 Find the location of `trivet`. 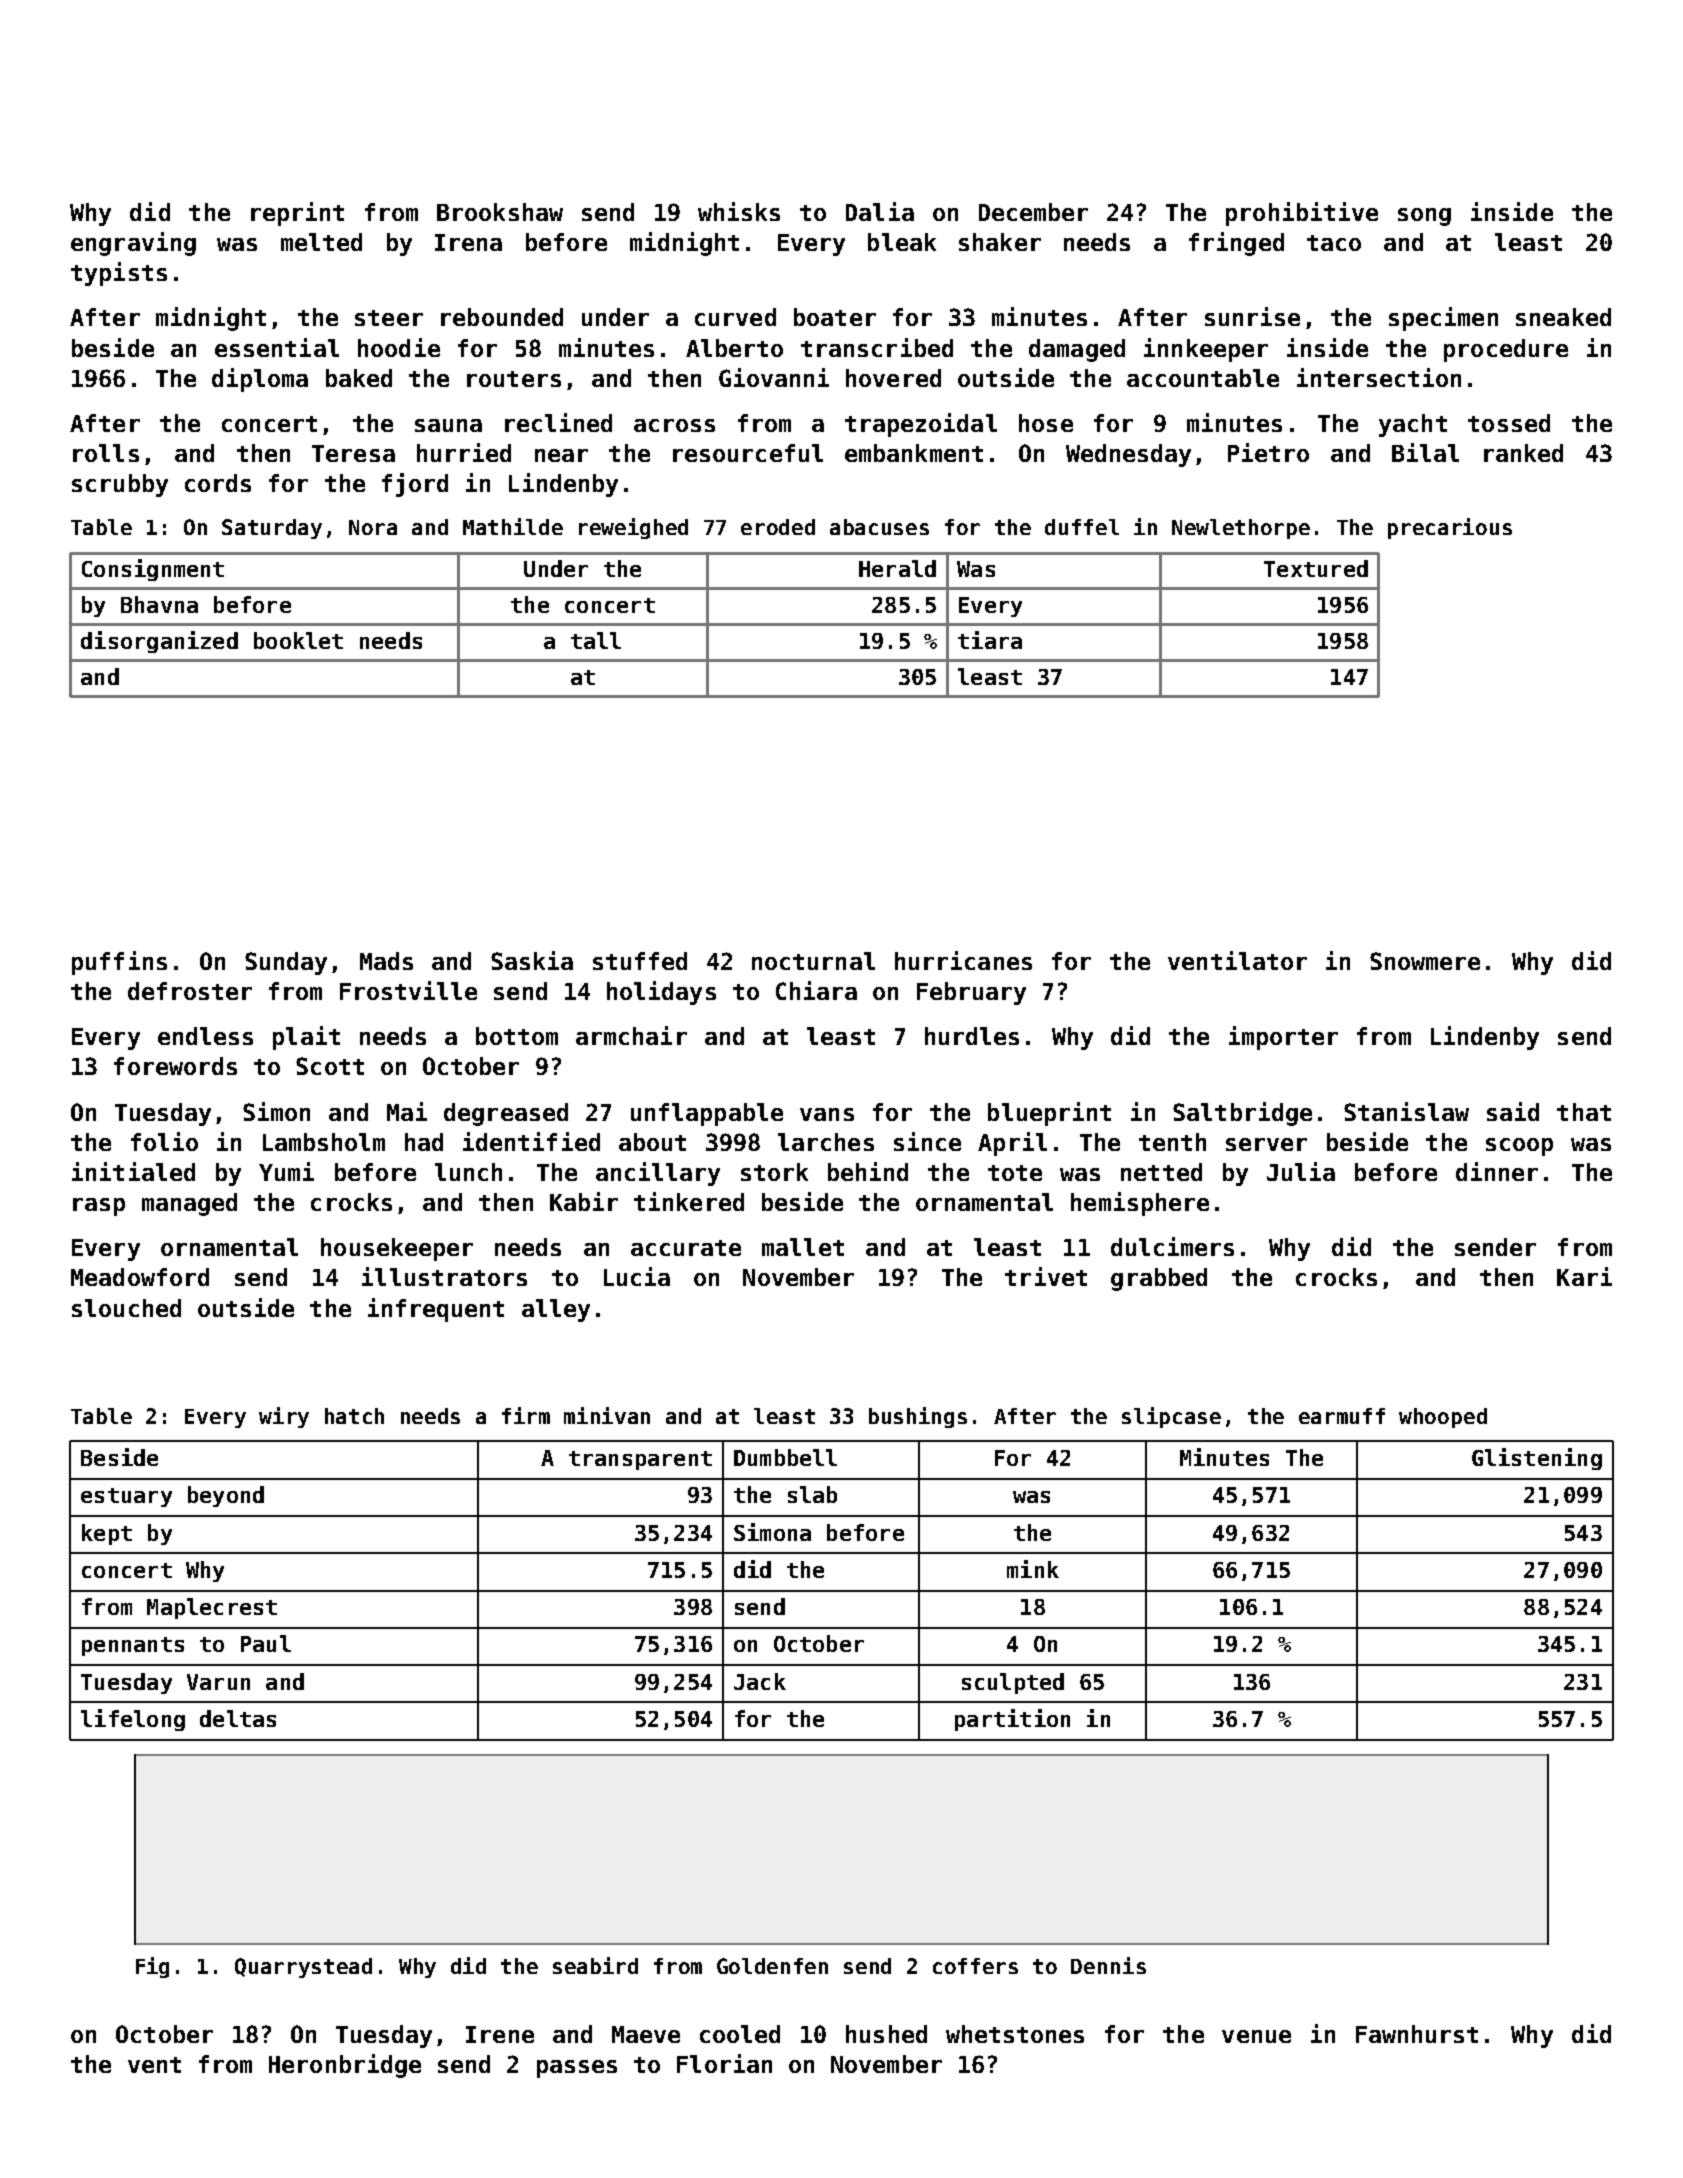

trivet is located at coordinates (1046, 1276).
